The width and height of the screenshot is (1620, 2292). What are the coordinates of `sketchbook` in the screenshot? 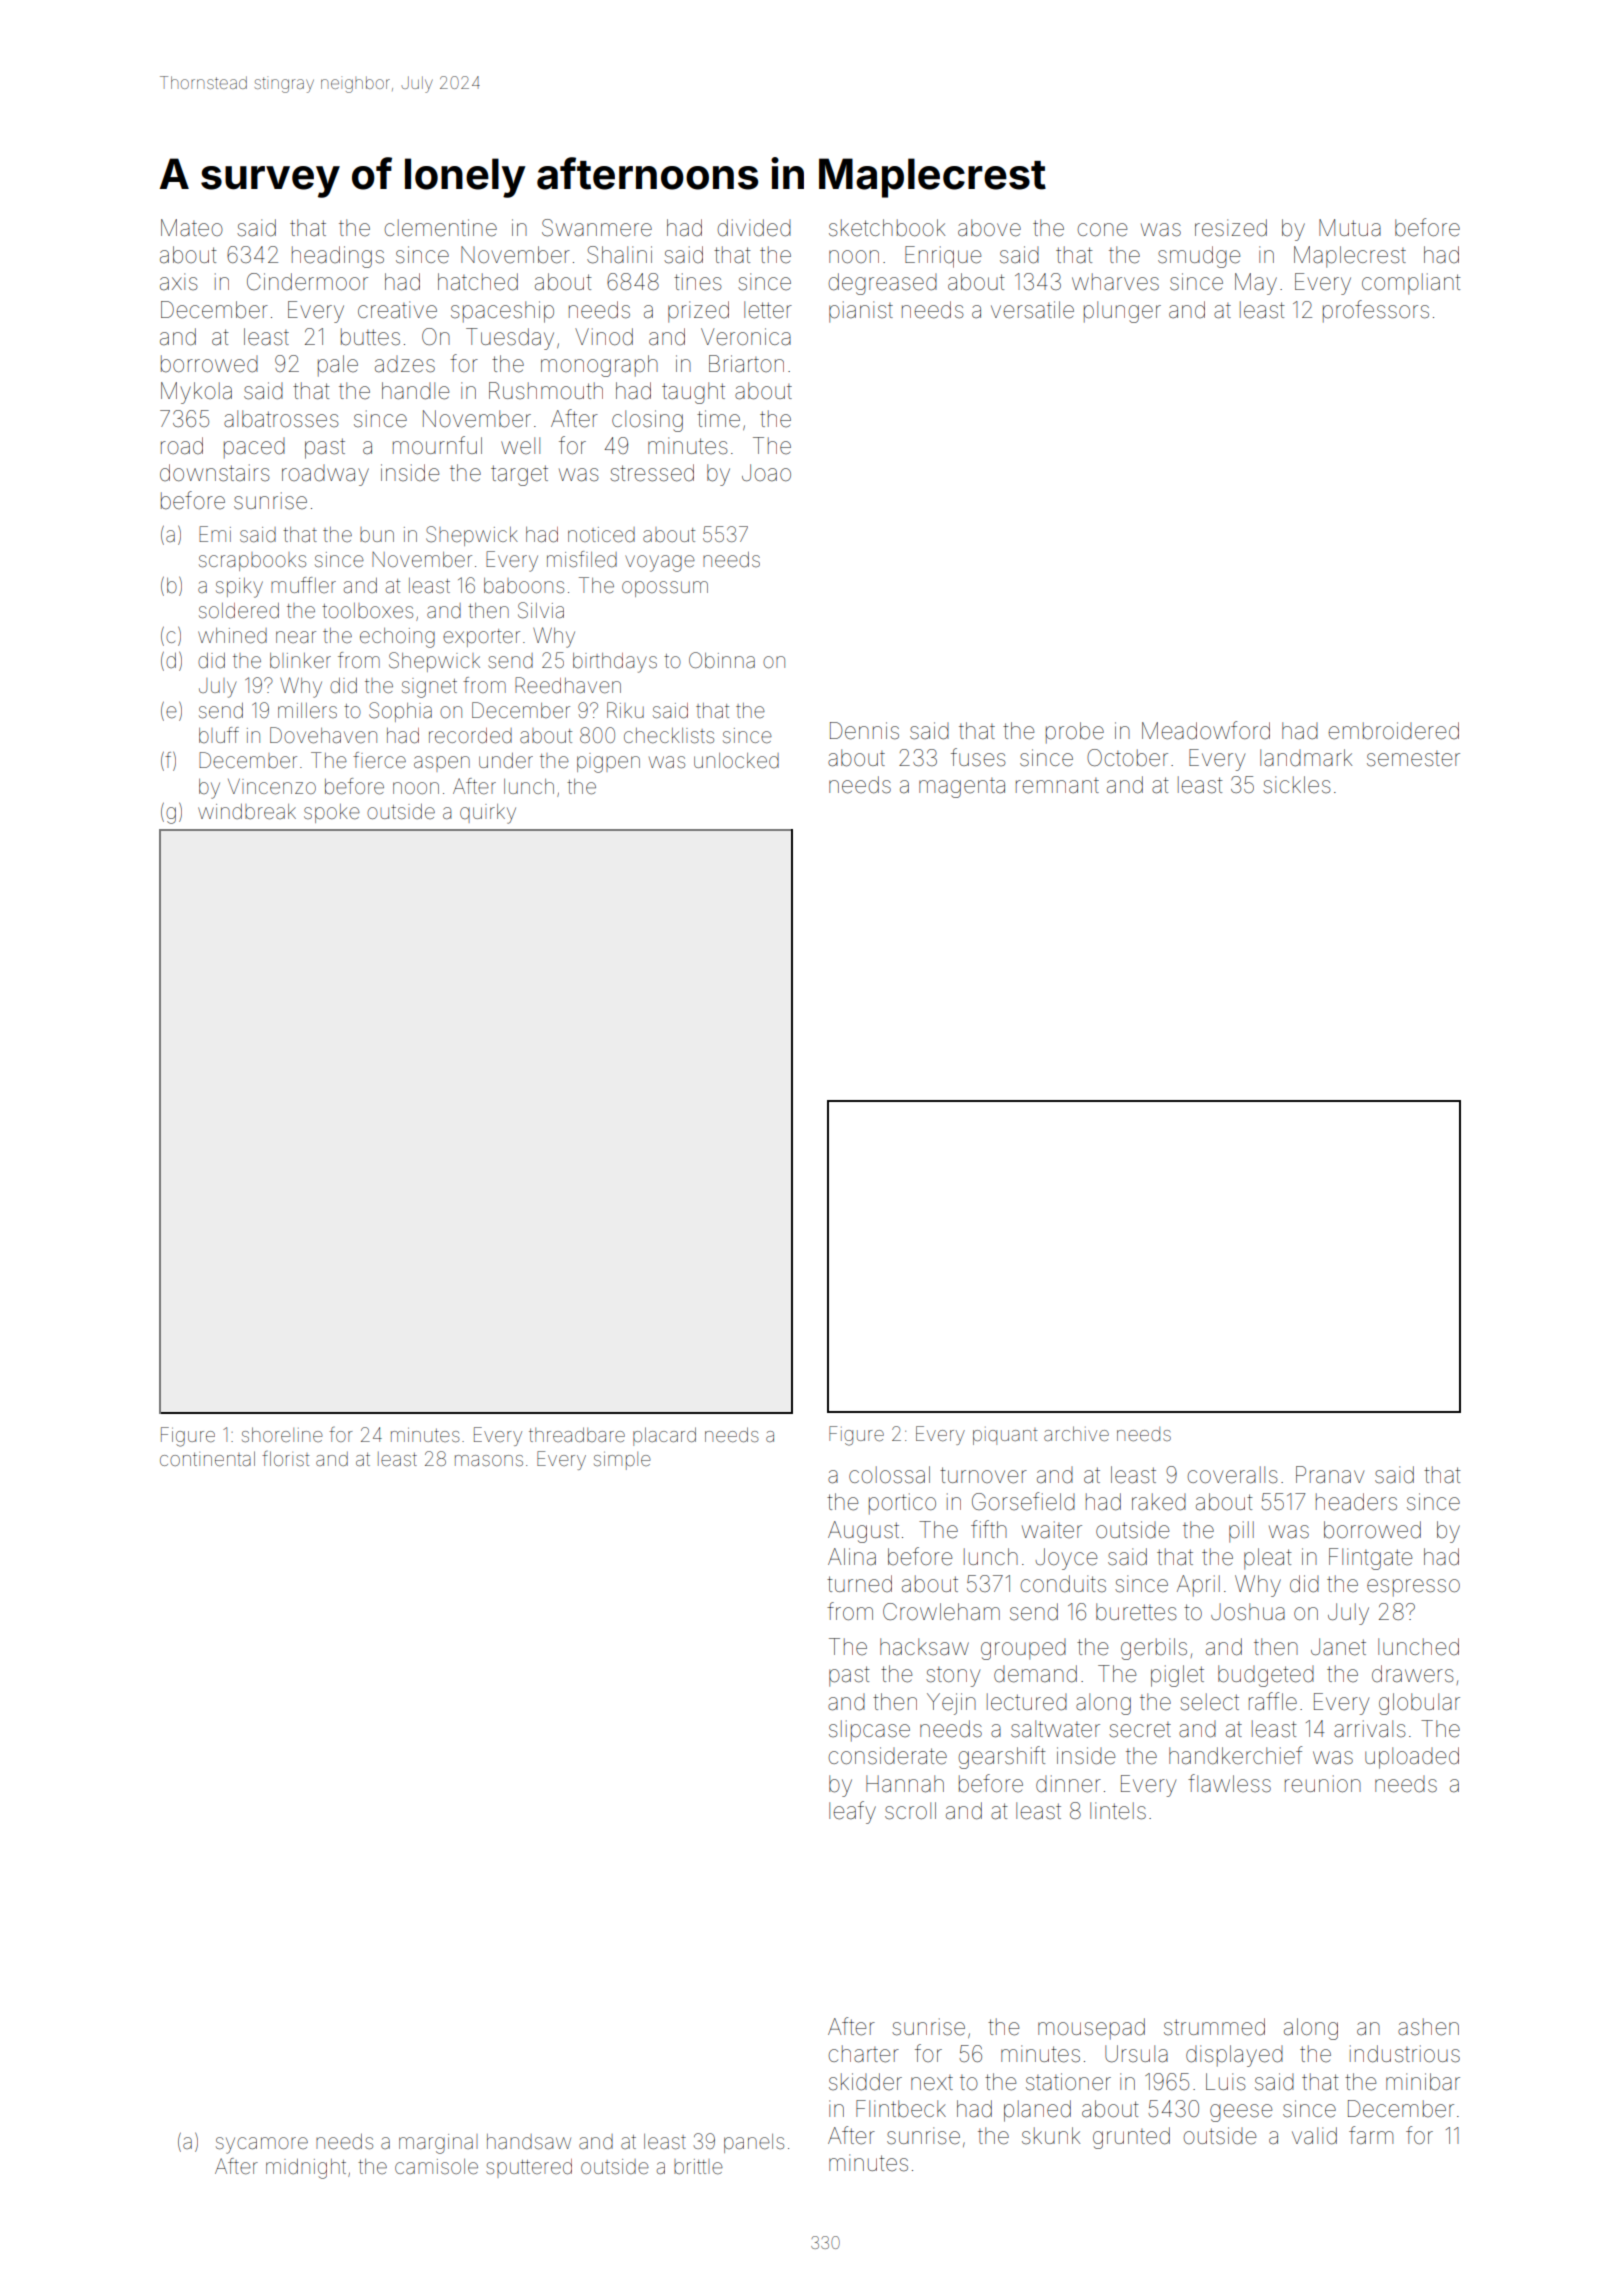 It's located at (887, 228).
